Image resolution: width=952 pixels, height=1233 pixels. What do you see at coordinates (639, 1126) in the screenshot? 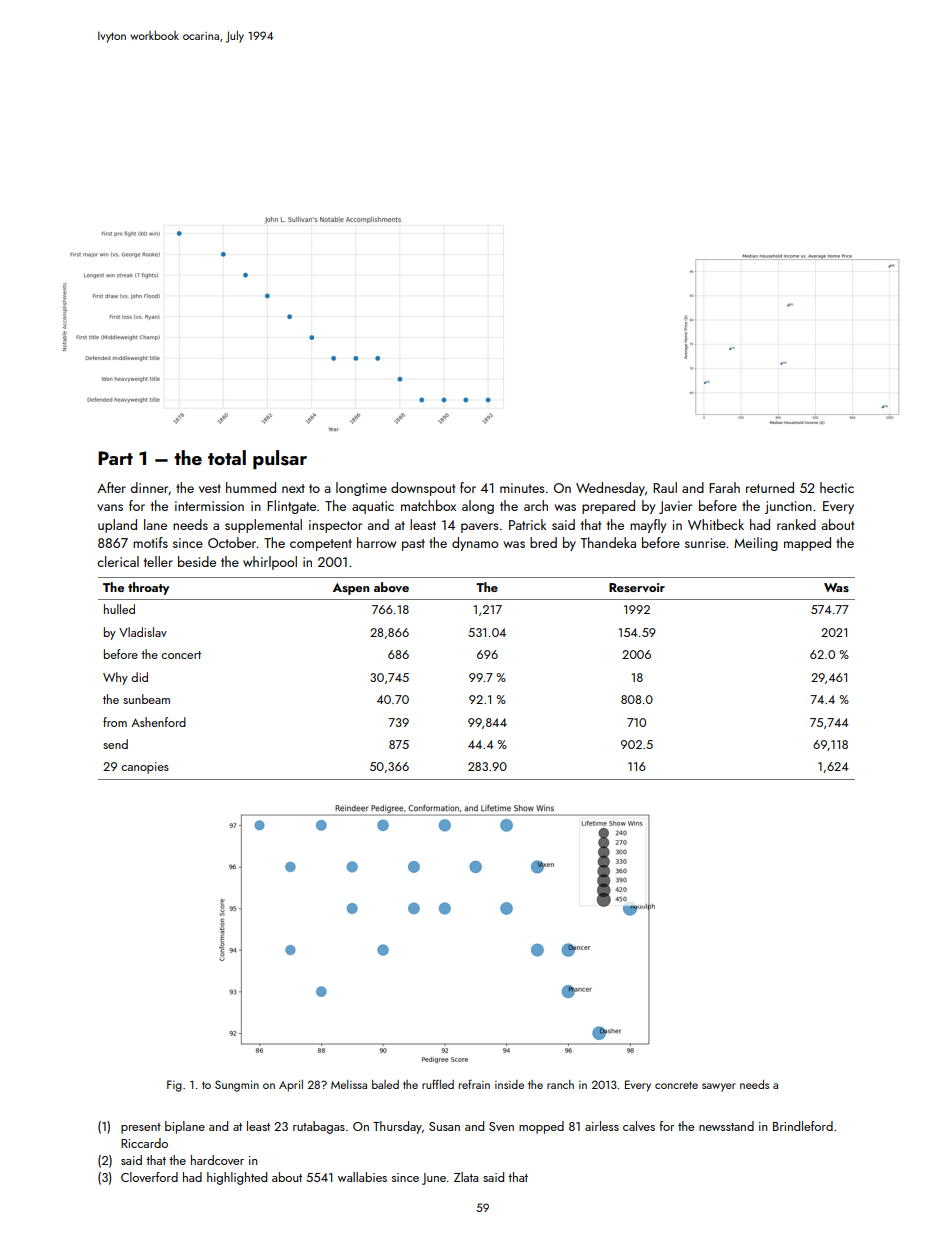
I see `calves` at bounding box center [639, 1126].
